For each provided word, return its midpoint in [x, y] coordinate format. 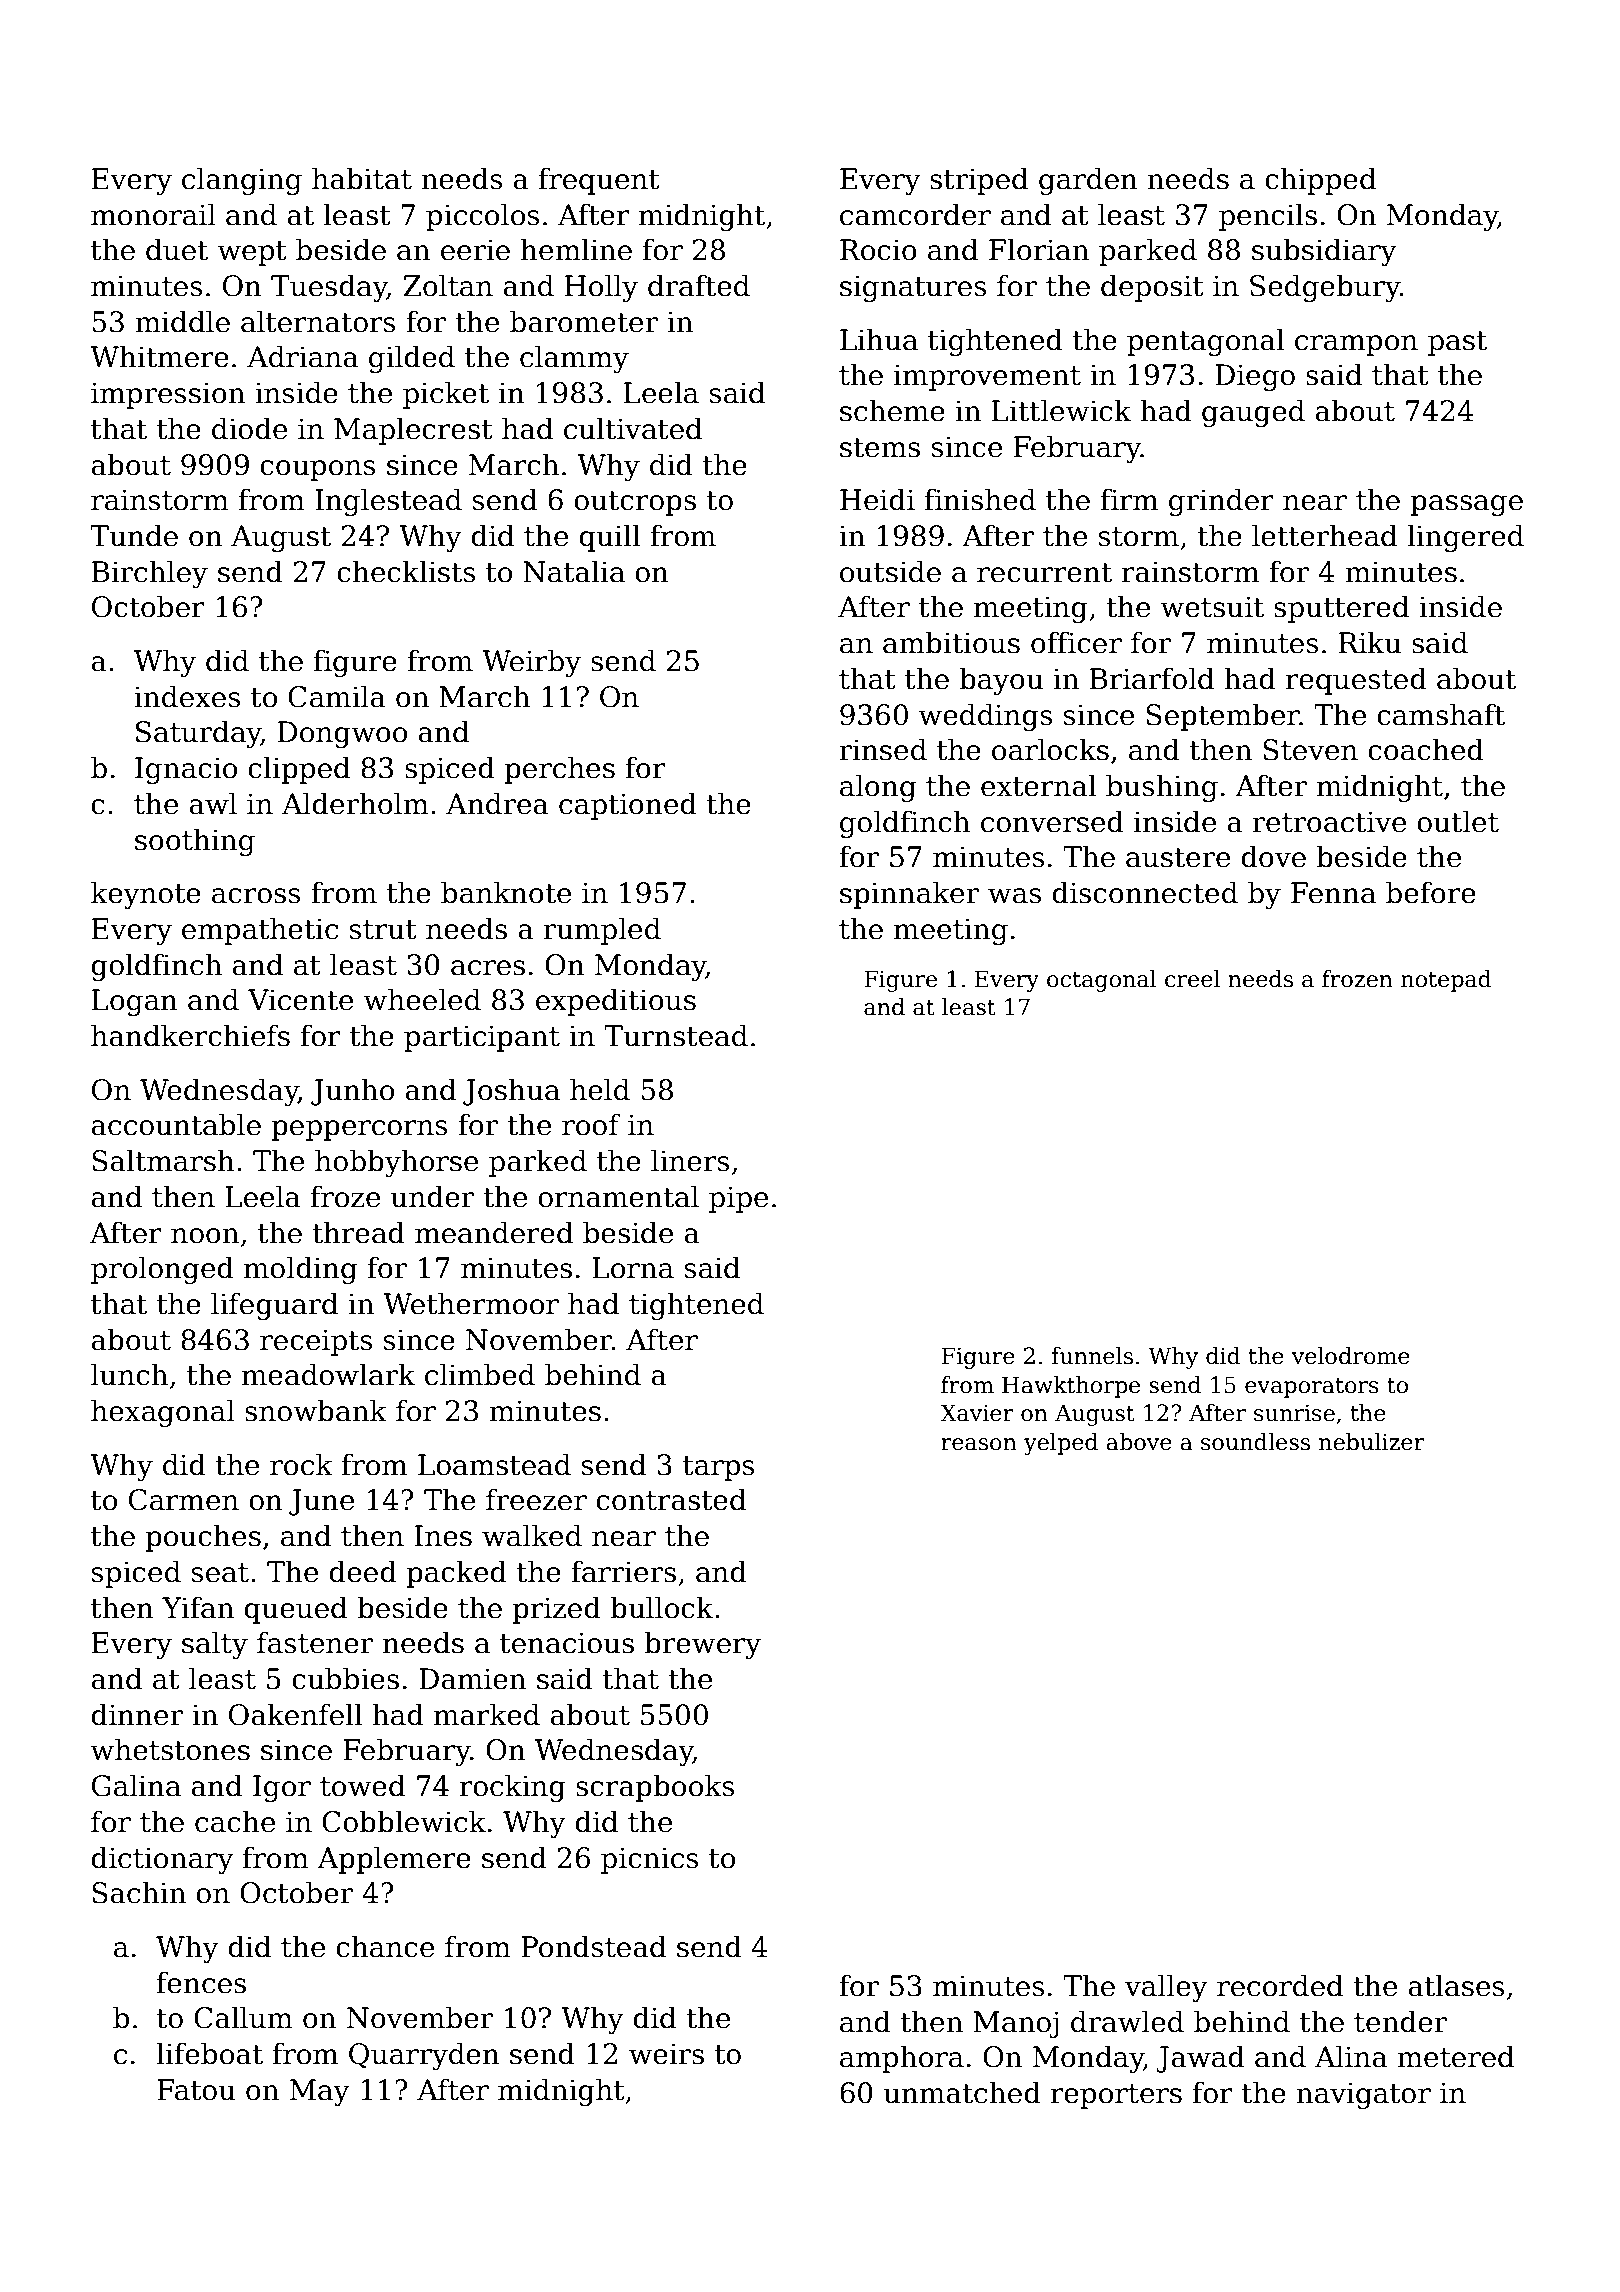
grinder [1221, 502]
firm [1129, 499]
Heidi [877, 499]
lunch [129, 1374]
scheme [892, 410]
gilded [412, 359]
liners [690, 1160]
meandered [494, 1232]
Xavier [977, 1413]
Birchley [150, 574]
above [1139, 1442]
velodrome [1351, 1356]
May [320, 2092]
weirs [666, 2054]
